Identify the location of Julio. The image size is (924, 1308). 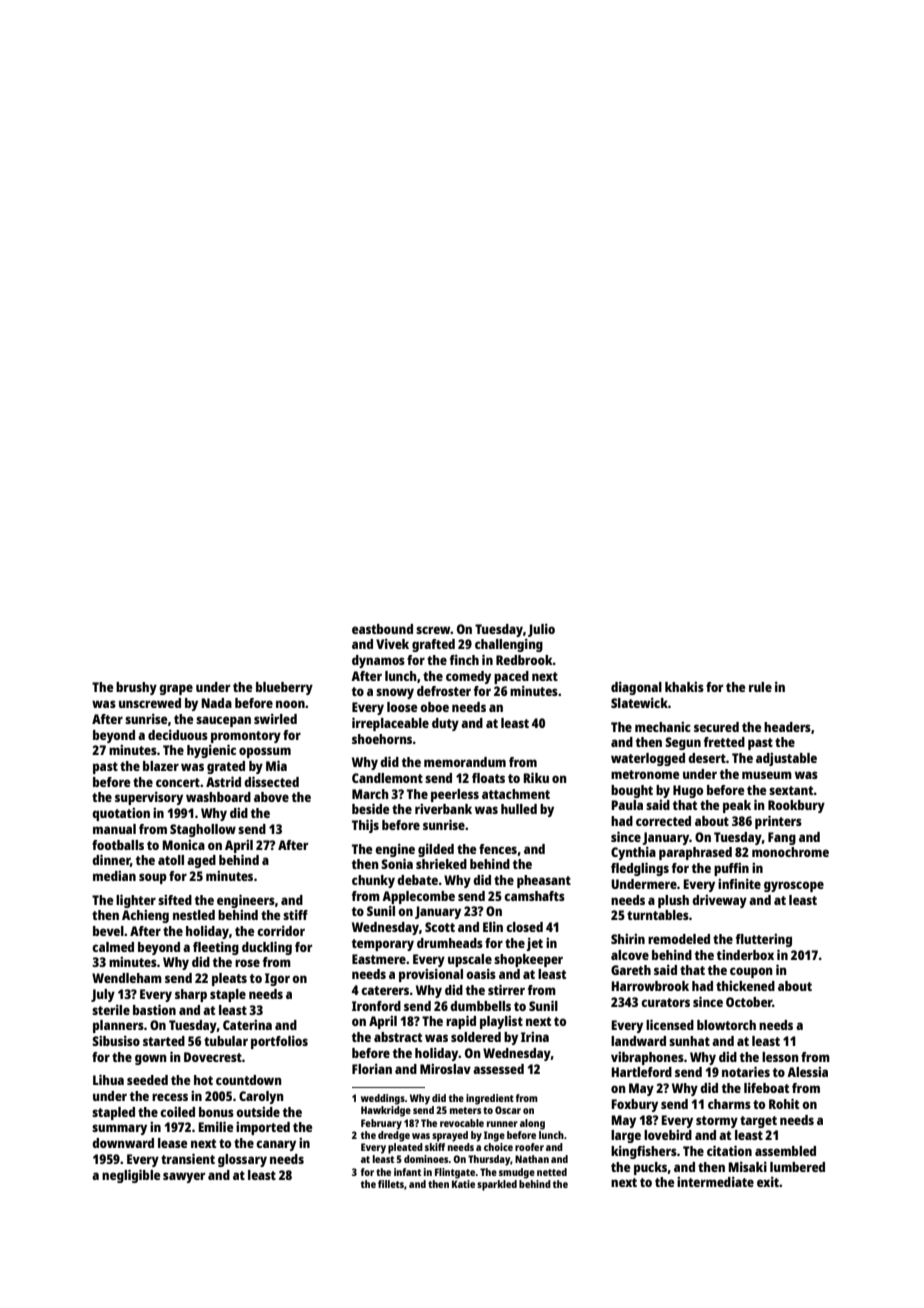
(541, 630).
